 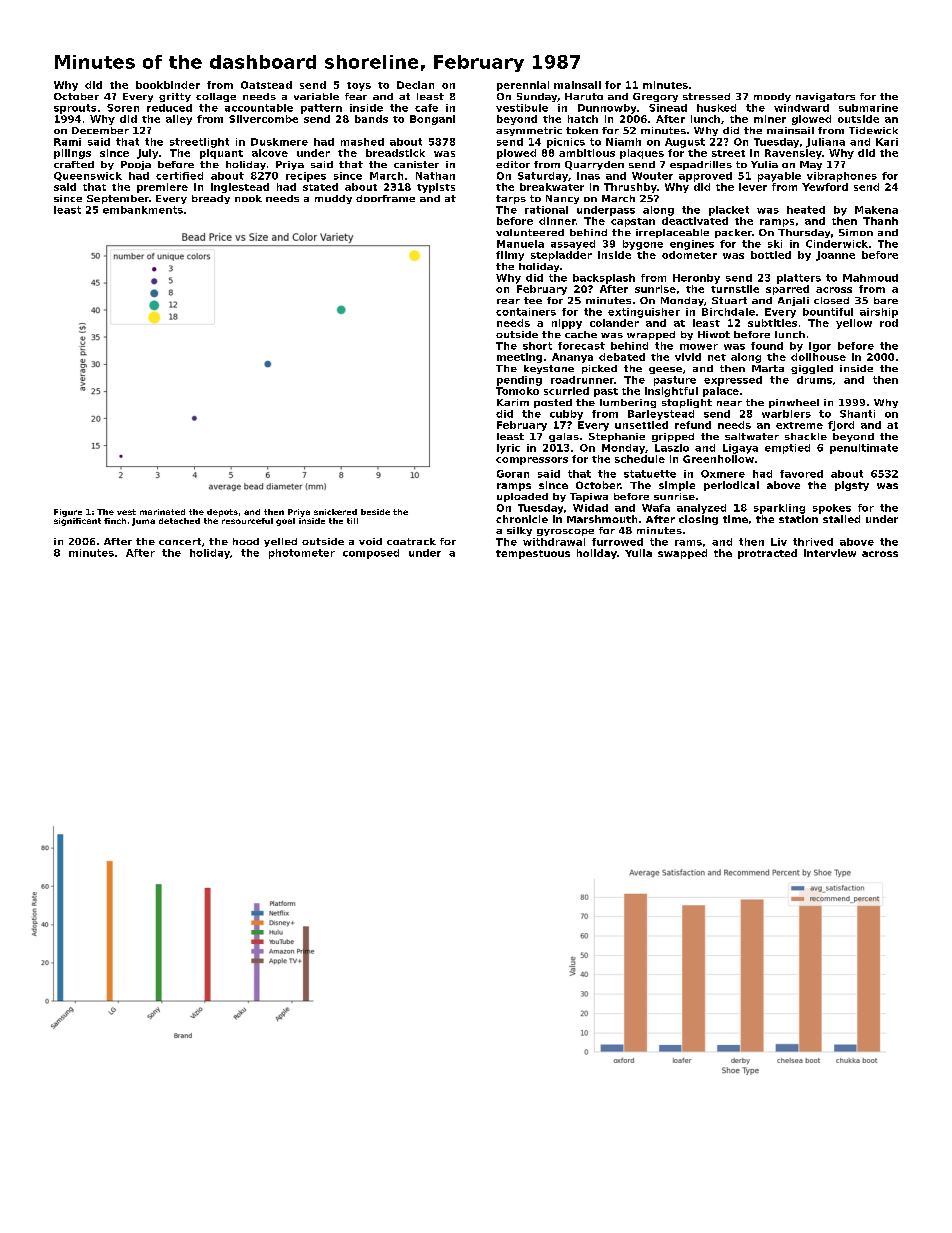 What do you see at coordinates (519, 381) in the document?
I see `pending` at bounding box center [519, 381].
